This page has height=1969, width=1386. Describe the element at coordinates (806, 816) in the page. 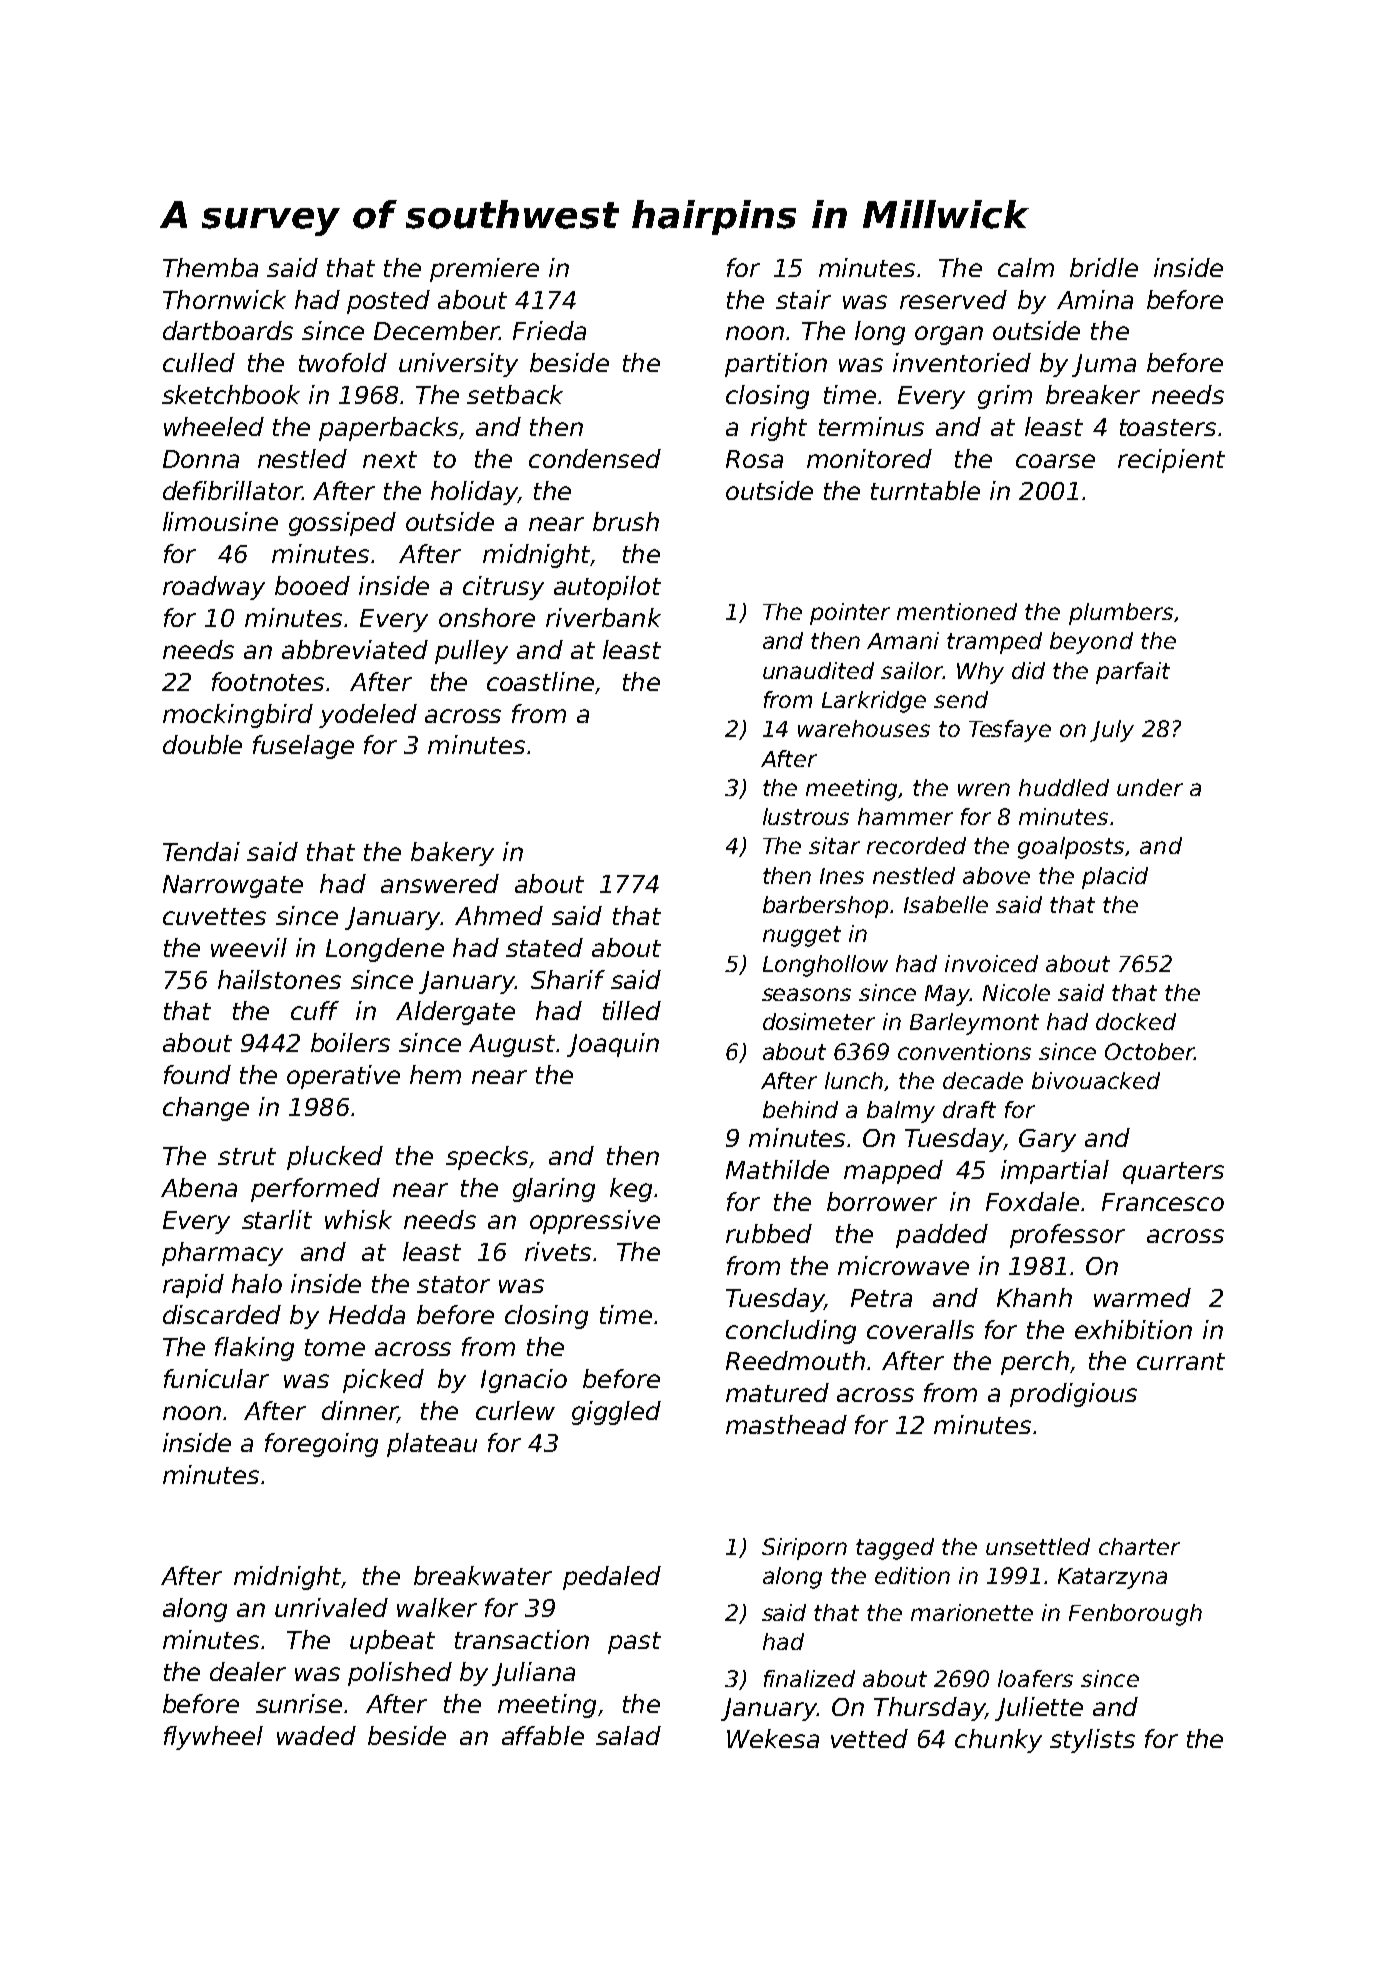

I see `lustrous` at that location.
